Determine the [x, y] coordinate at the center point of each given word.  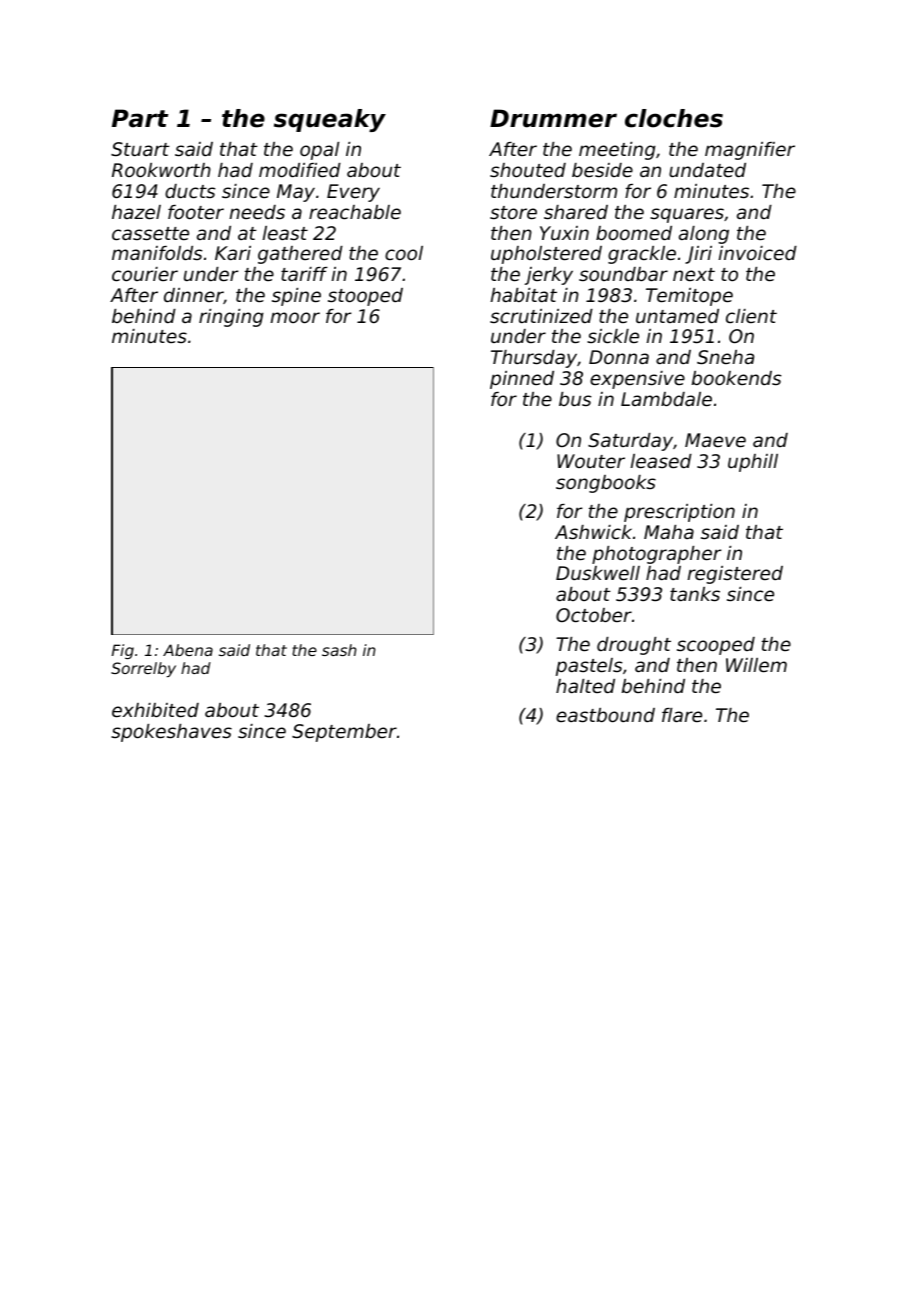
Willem [756, 665]
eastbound [605, 715]
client [751, 316]
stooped [365, 297]
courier [145, 274]
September [344, 733]
